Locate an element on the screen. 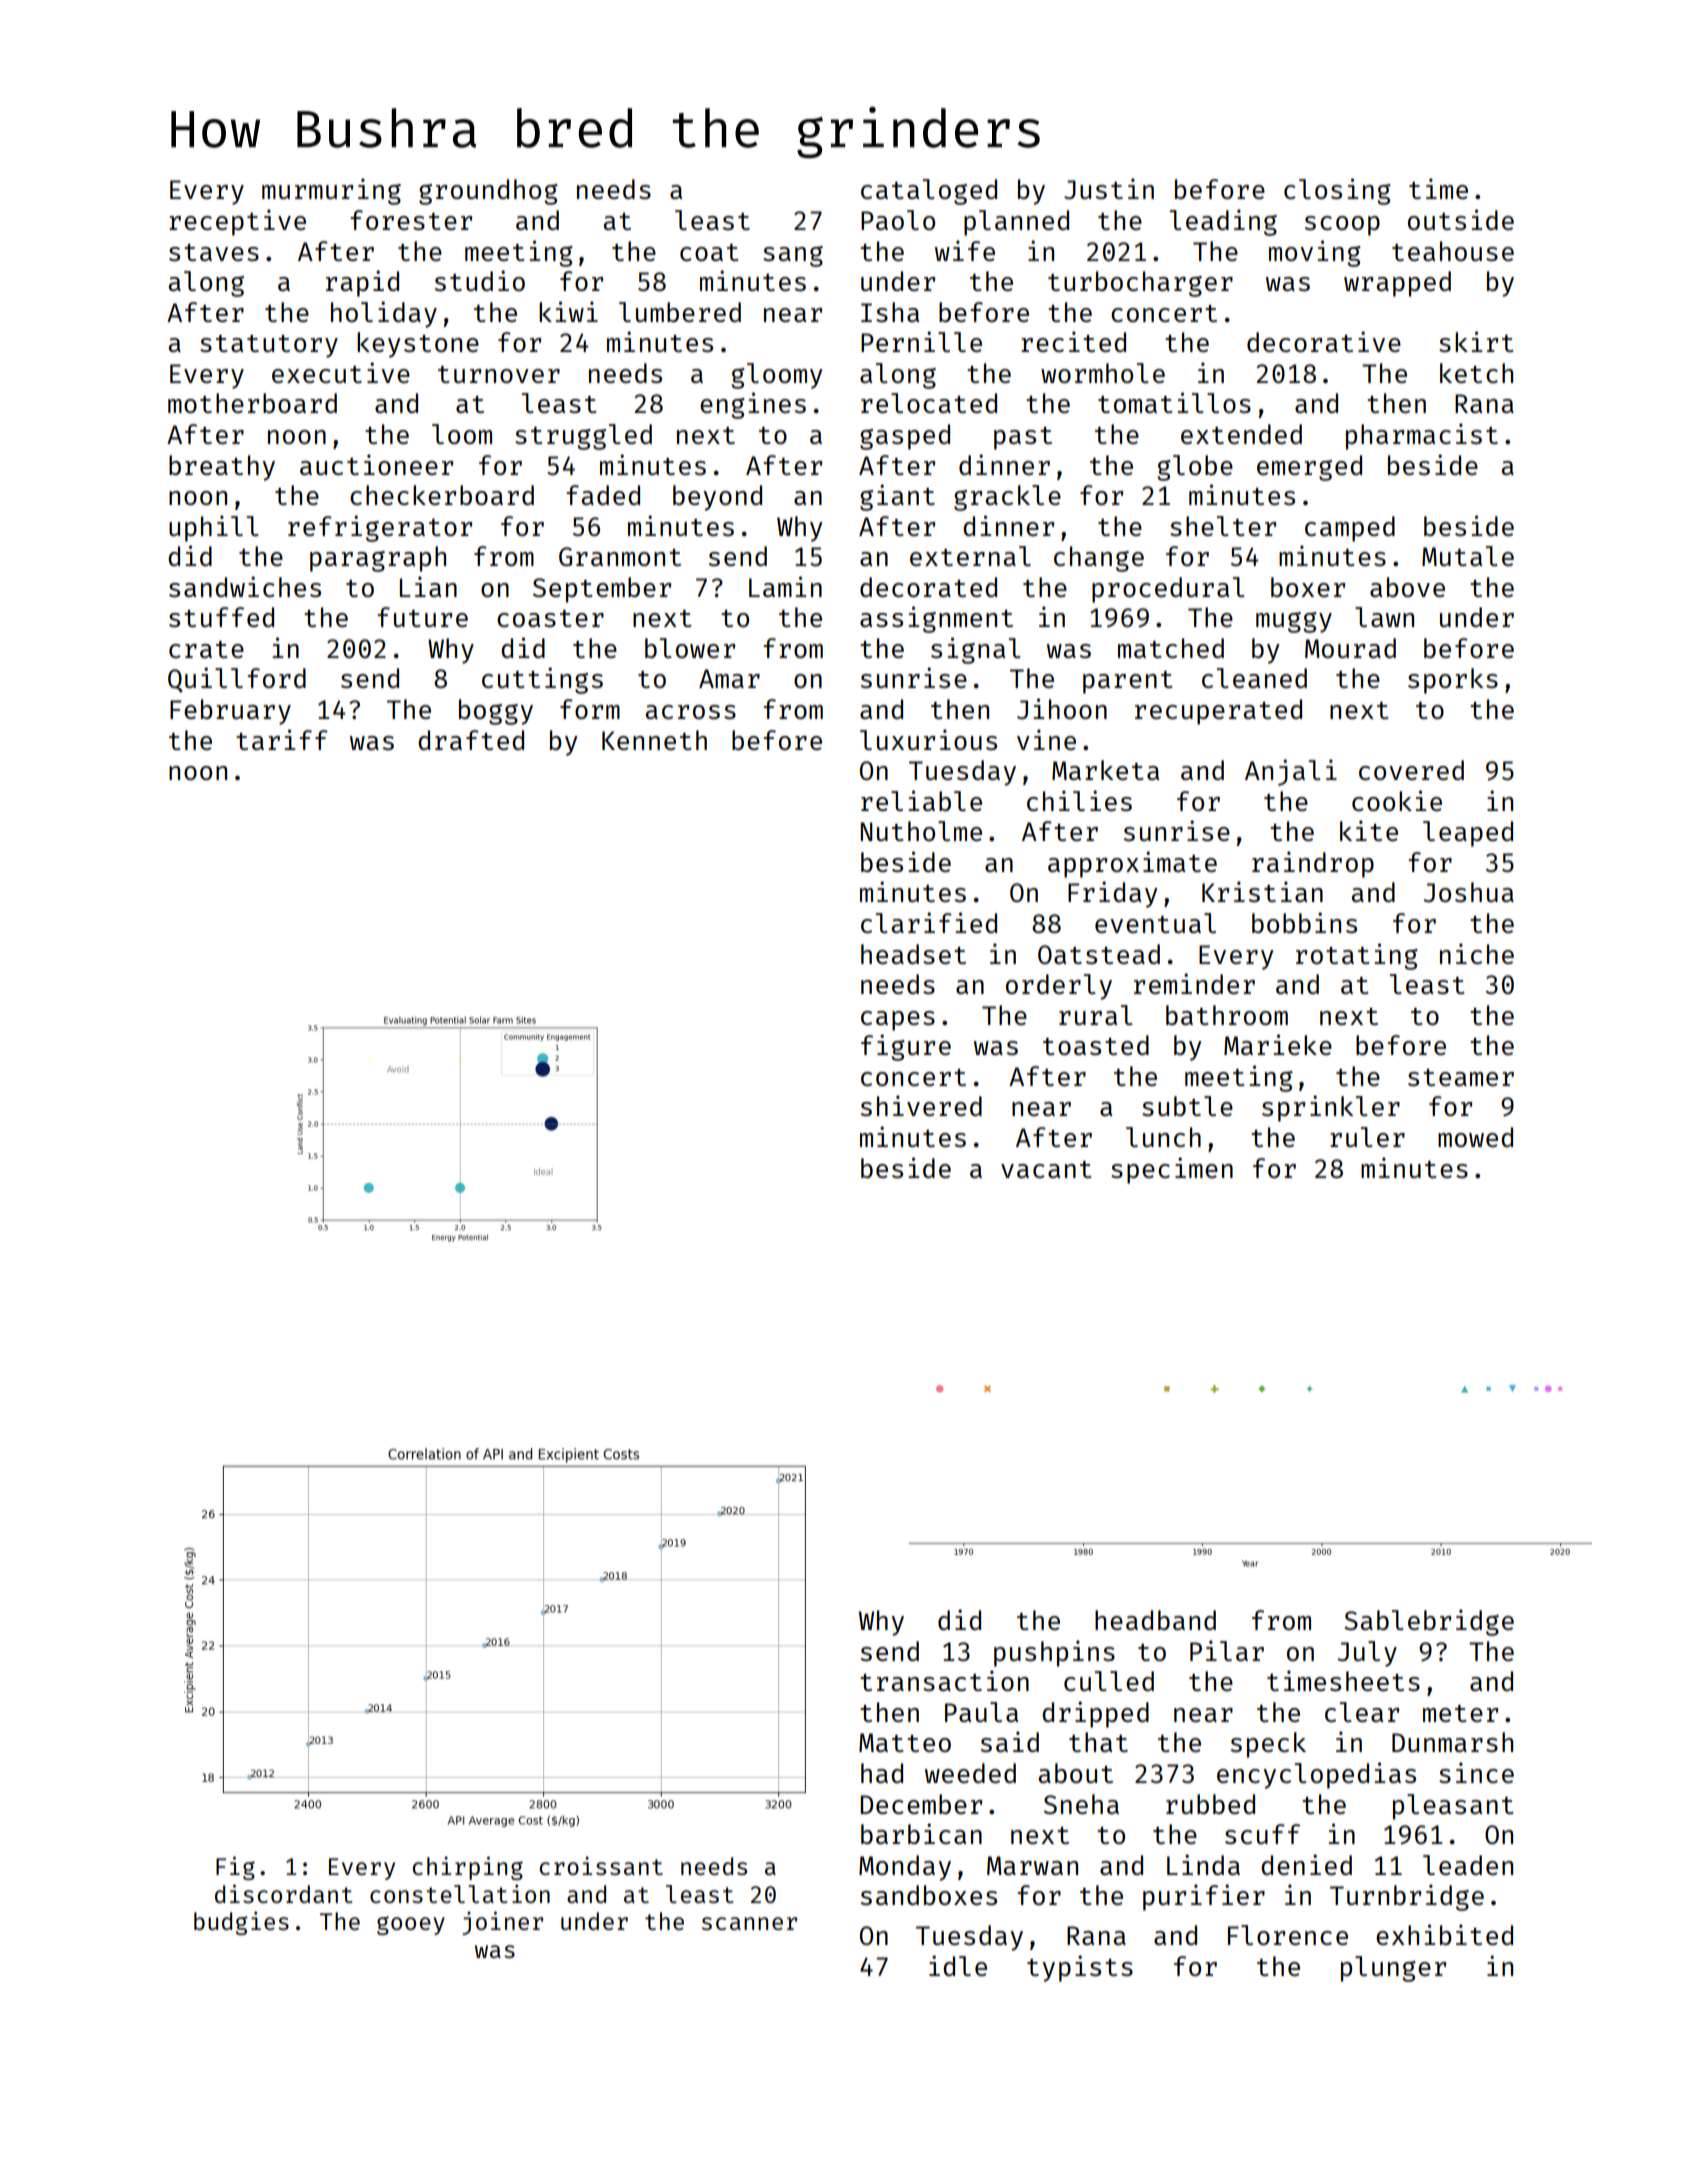  vacant is located at coordinates (1046, 1169).
